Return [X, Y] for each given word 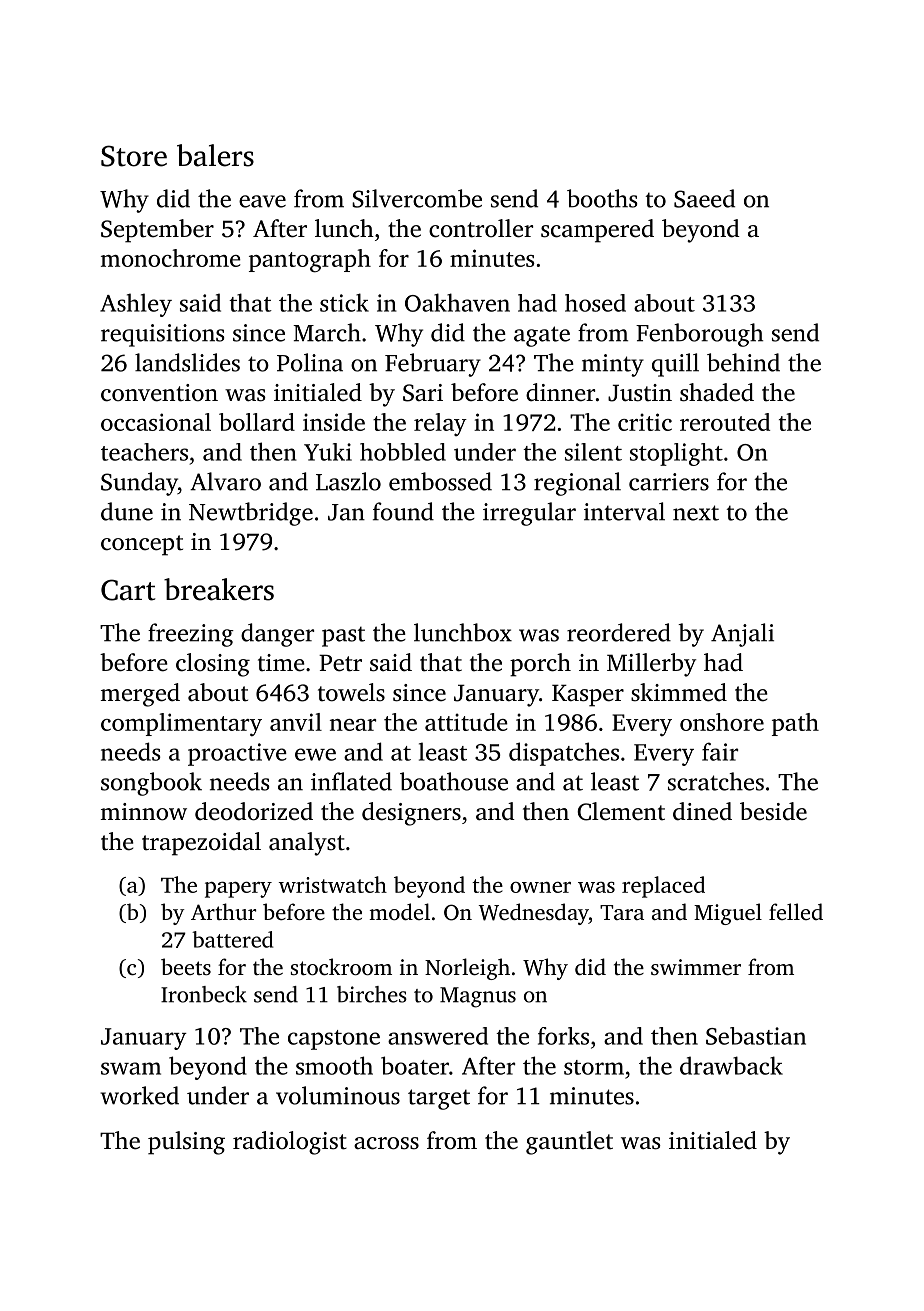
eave [262, 201]
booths [602, 198]
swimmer [696, 967]
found [403, 511]
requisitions [163, 335]
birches [372, 994]
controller [481, 228]
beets [186, 966]
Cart [128, 590]
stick [344, 302]
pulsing [186, 1143]
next [696, 513]
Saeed [704, 198]
